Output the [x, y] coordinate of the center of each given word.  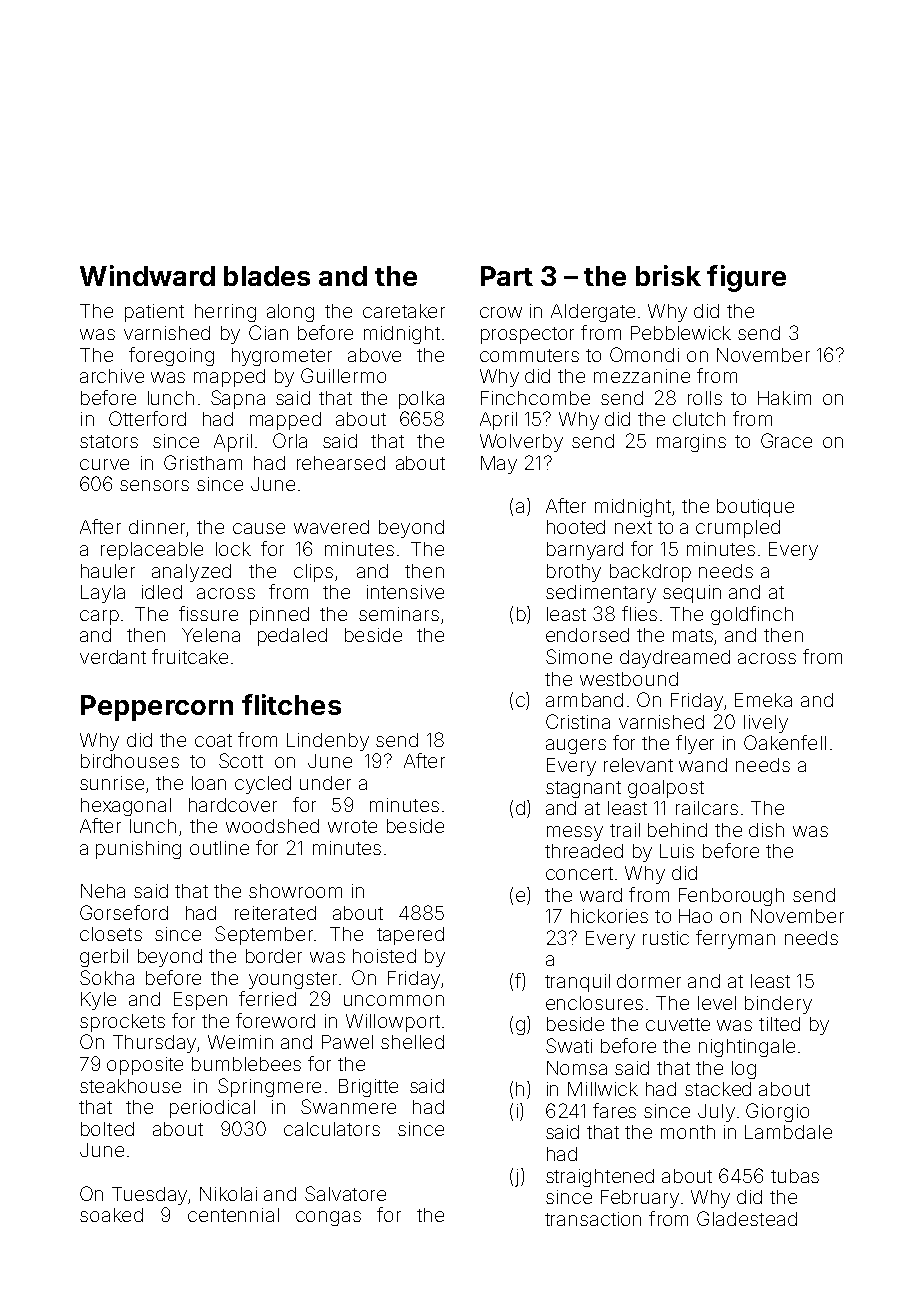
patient [154, 313]
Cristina [578, 721]
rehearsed [341, 463]
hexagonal [126, 807]
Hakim [784, 398]
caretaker [404, 311]
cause [259, 528]
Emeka [763, 700]
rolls [705, 398]
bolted [107, 1129]
